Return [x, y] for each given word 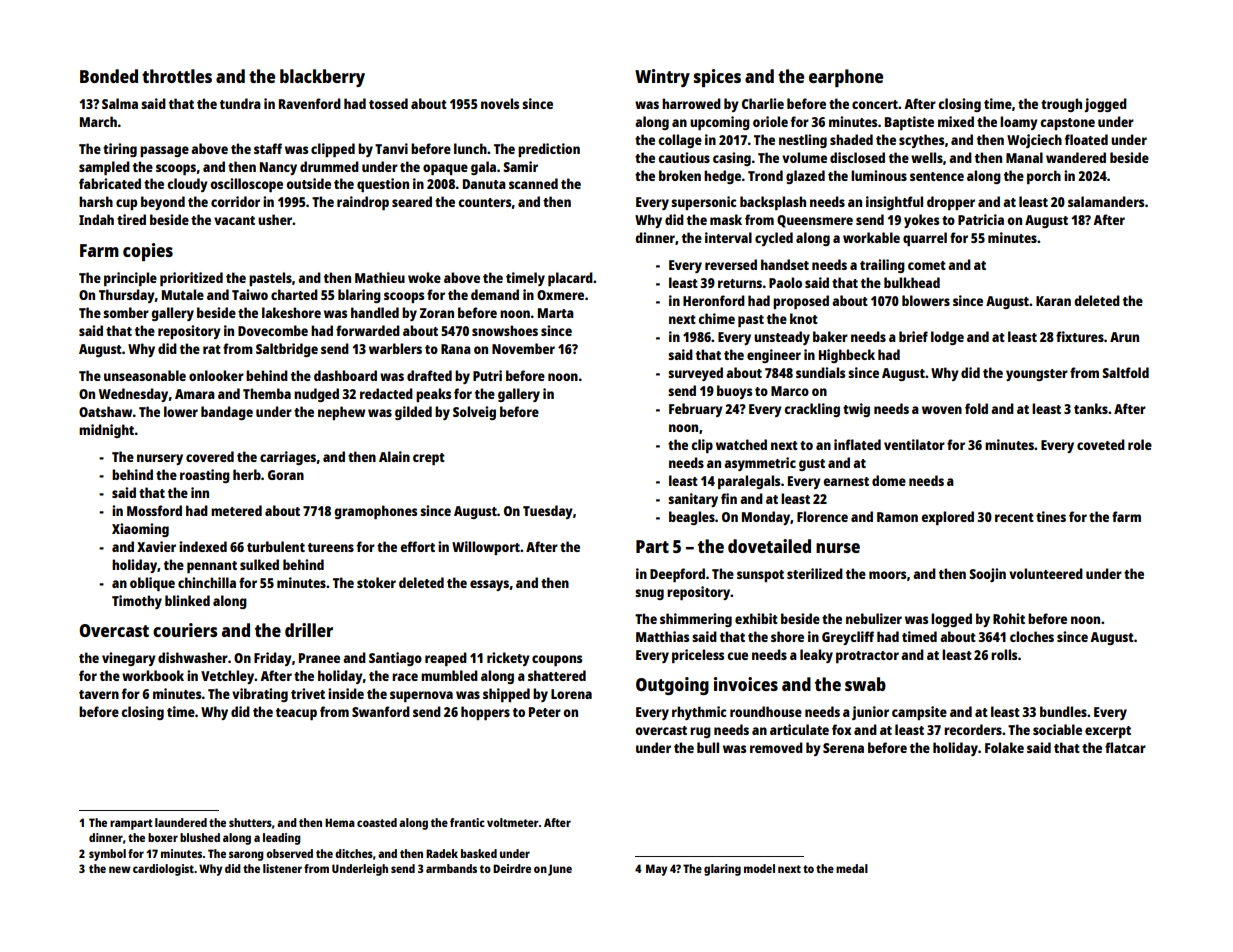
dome [889, 480]
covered [210, 456]
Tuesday [548, 512]
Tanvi [391, 148]
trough [1061, 105]
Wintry [662, 78]
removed [776, 747]
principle [130, 279]
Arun [1124, 337]
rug [700, 732]
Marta [556, 313]
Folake [1004, 747]
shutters [250, 822]
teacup [296, 714]
